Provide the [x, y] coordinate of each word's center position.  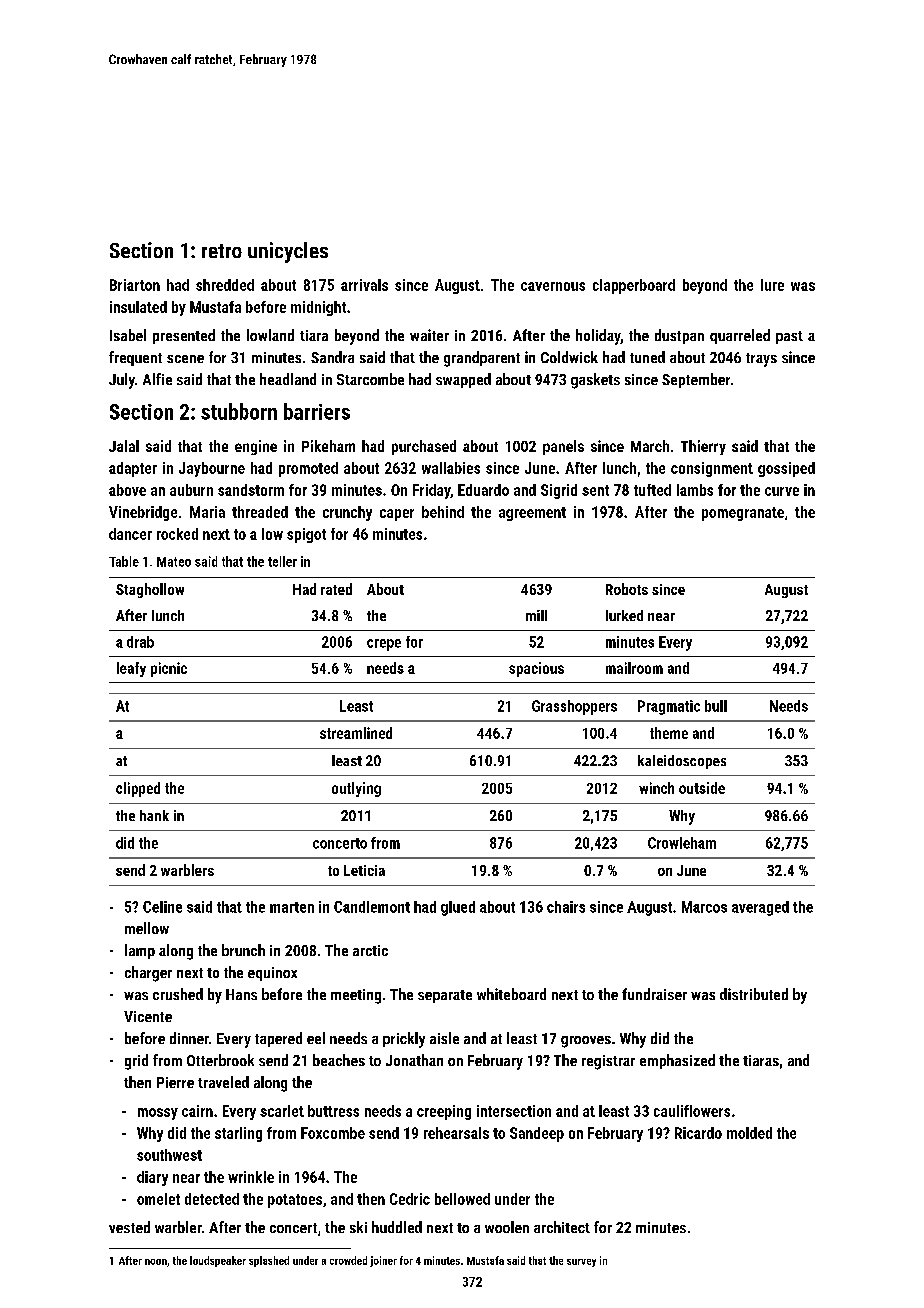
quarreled [740, 336]
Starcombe [370, 379]
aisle [444, 1038]
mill [536, 615]
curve [782, 491]
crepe [384, 645]
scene [185, 359]
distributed [754, 994]
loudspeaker [218, 1261]
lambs [695, 490]
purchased [424, 447]
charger [148, 974]
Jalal [124, 446]
